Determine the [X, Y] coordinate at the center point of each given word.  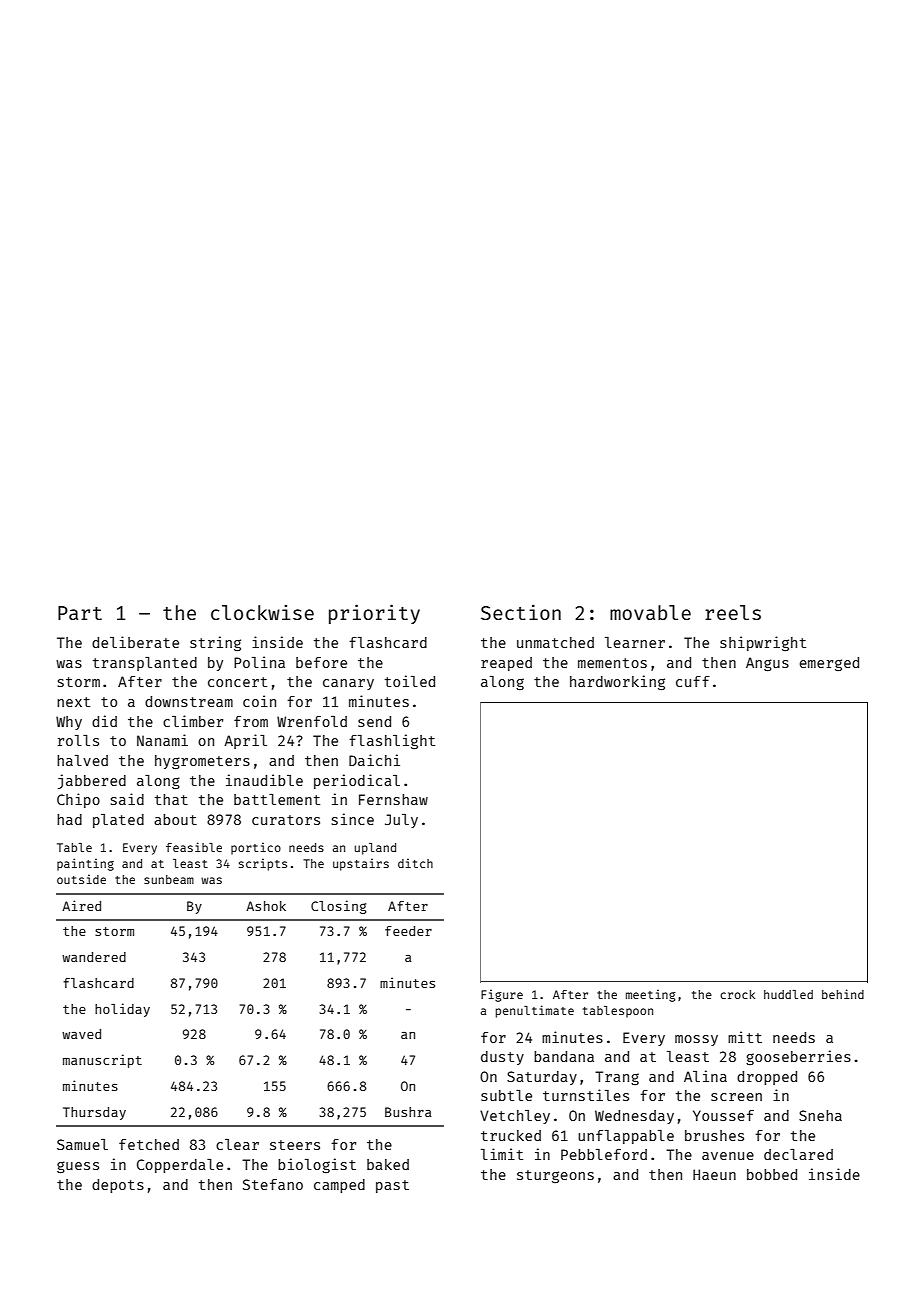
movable [650, 612]
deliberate [135, 642]
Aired [81, 905]
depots [118, 1186]
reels [733, 612]
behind [843, 994]
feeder [408, 931]
